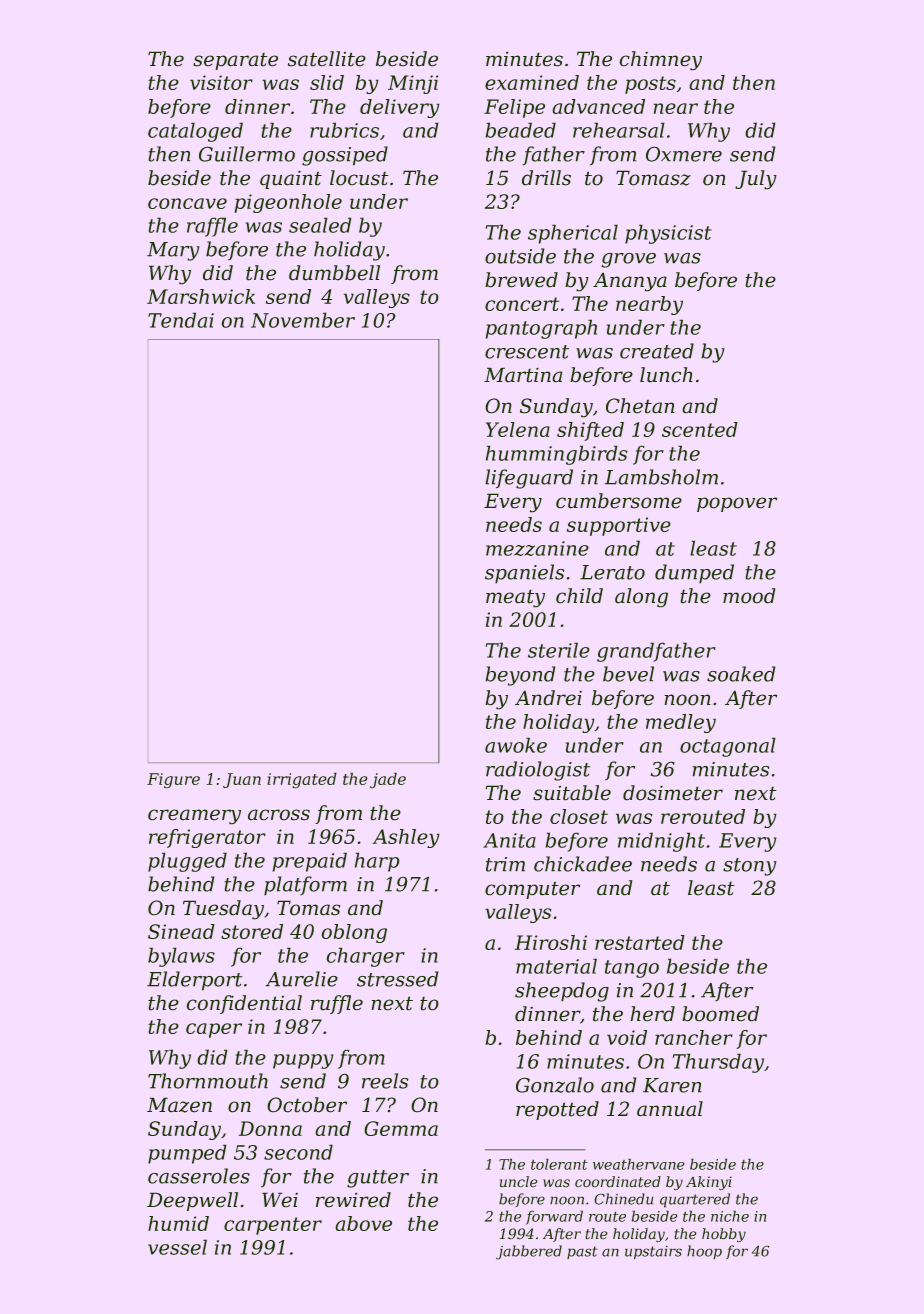 The height and width of the screenshot is (1314, 924). I want to click on November, so click(303, 320).
